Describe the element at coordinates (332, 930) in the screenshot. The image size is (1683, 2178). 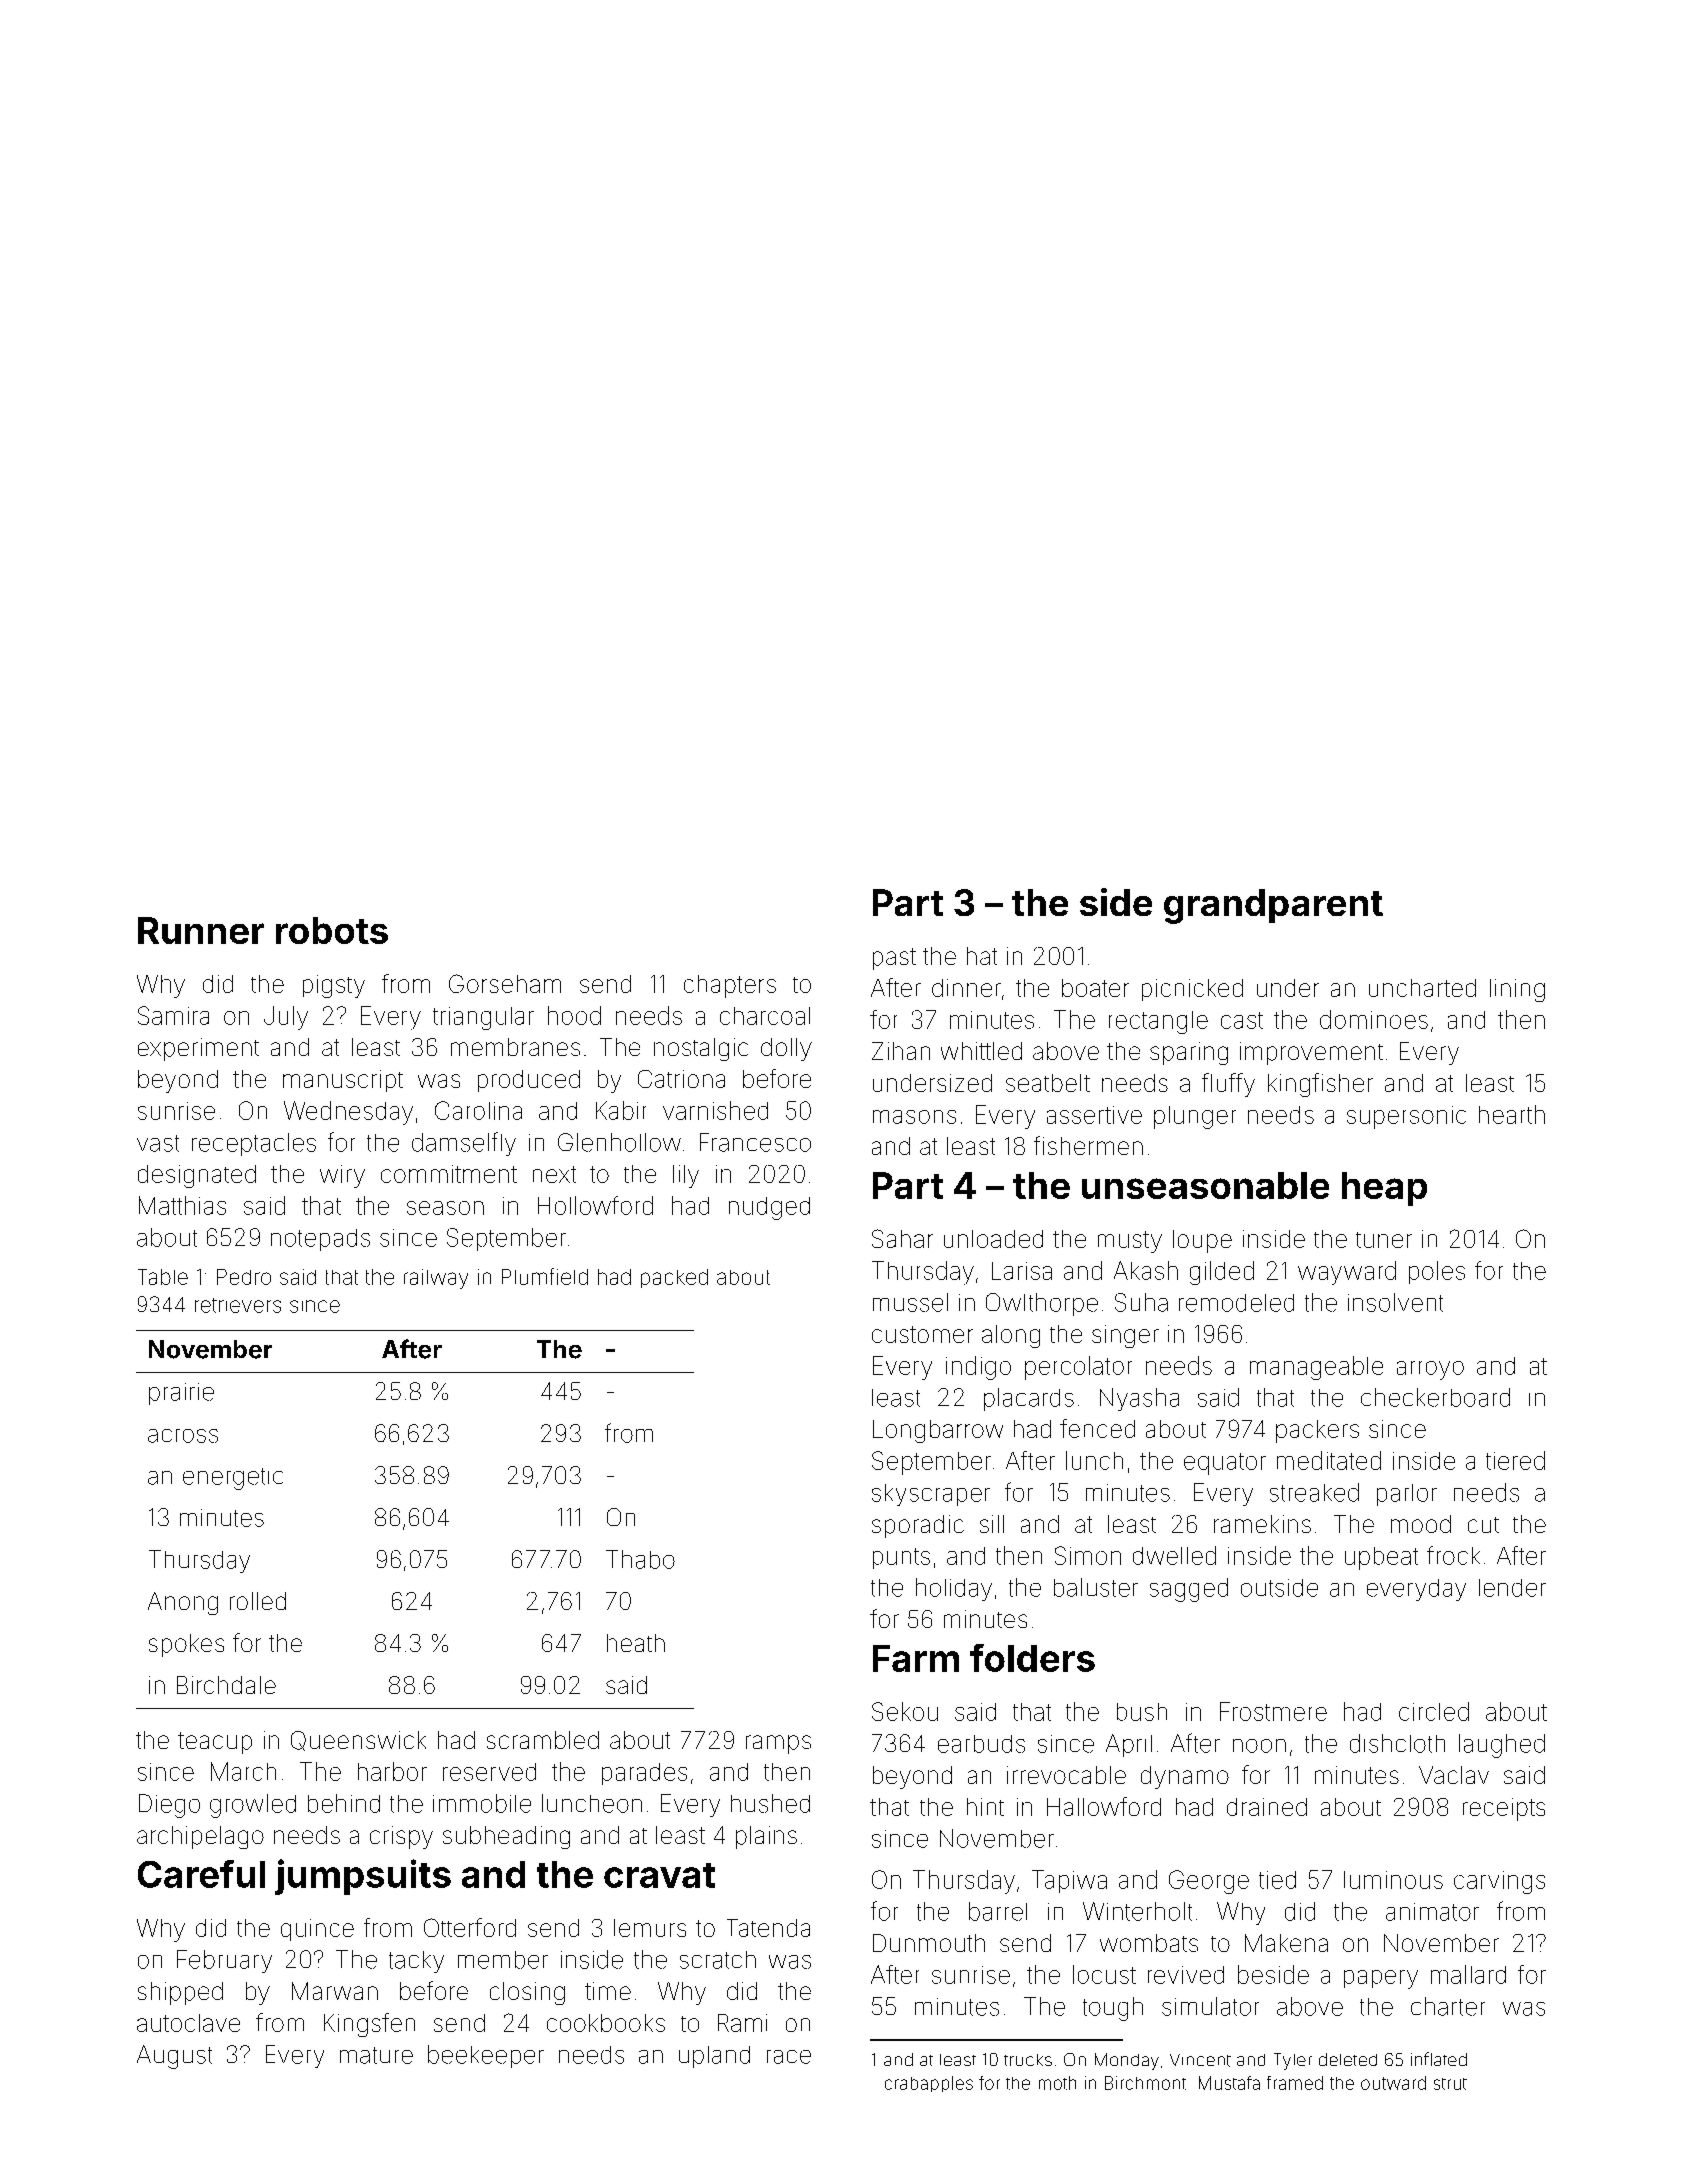
I see `robots` at that location.
